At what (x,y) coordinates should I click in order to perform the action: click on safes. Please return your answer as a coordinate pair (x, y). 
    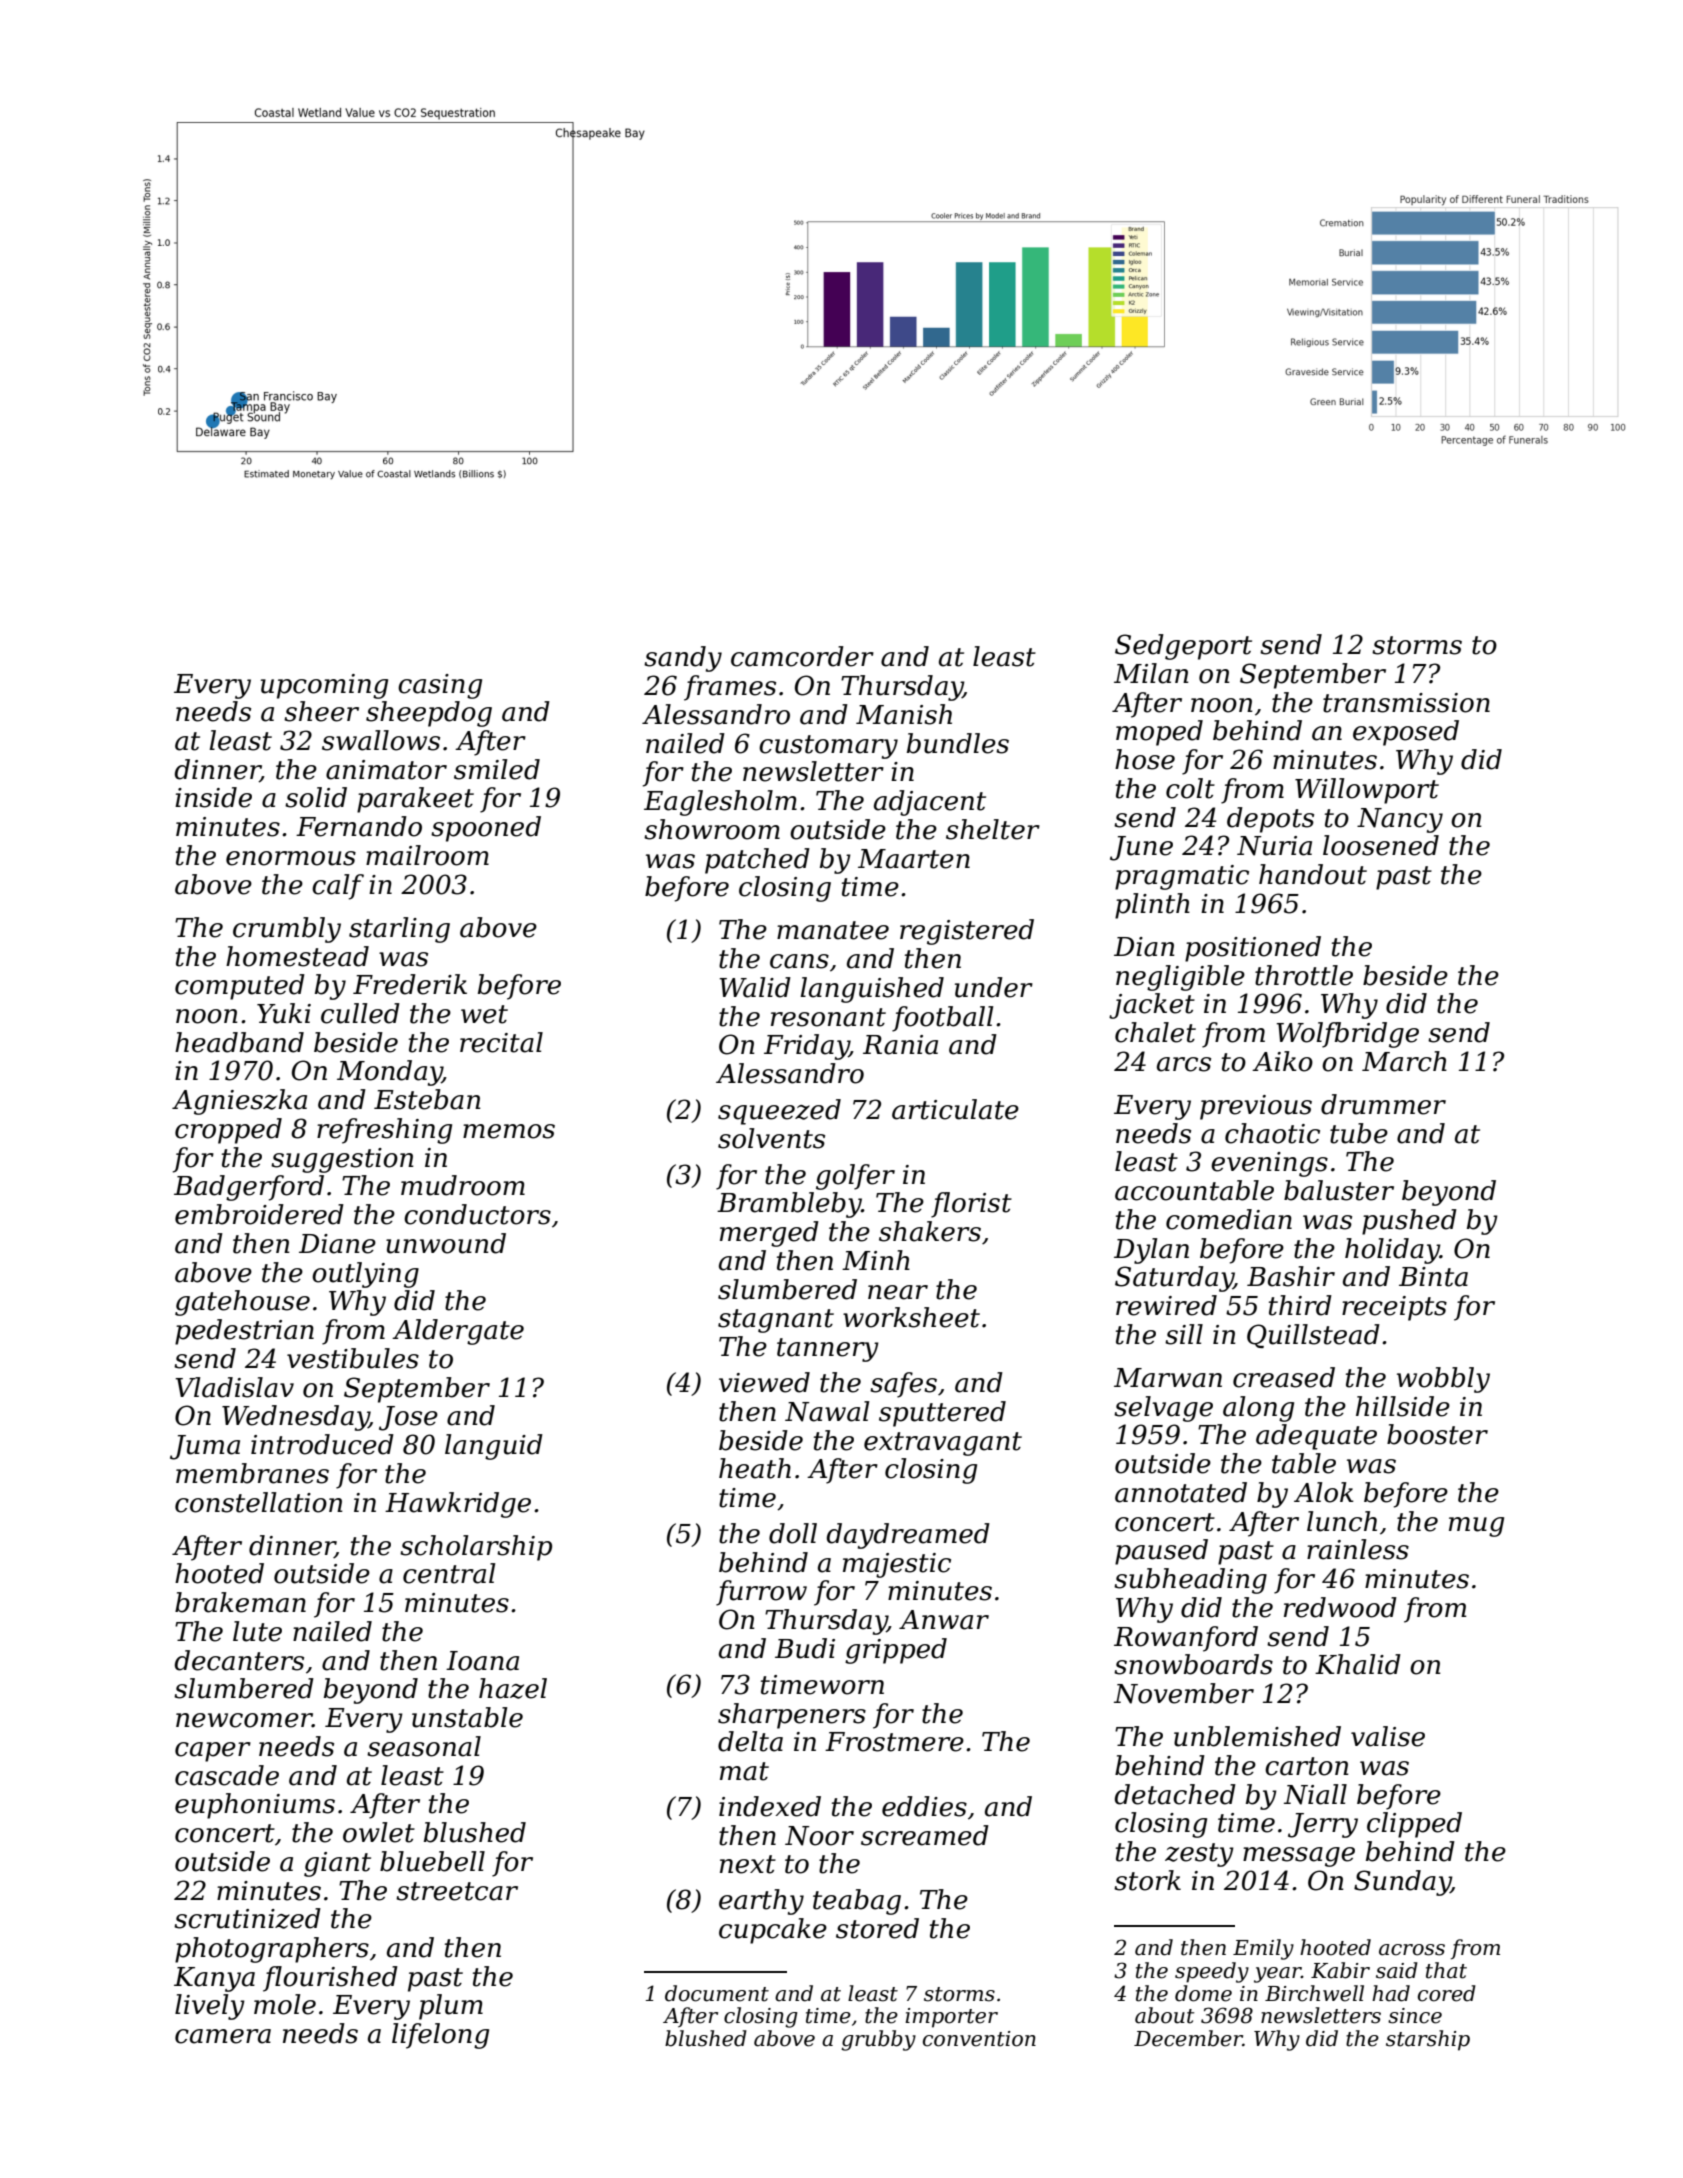
    Looking at the image, I should click on (903, 1385).
